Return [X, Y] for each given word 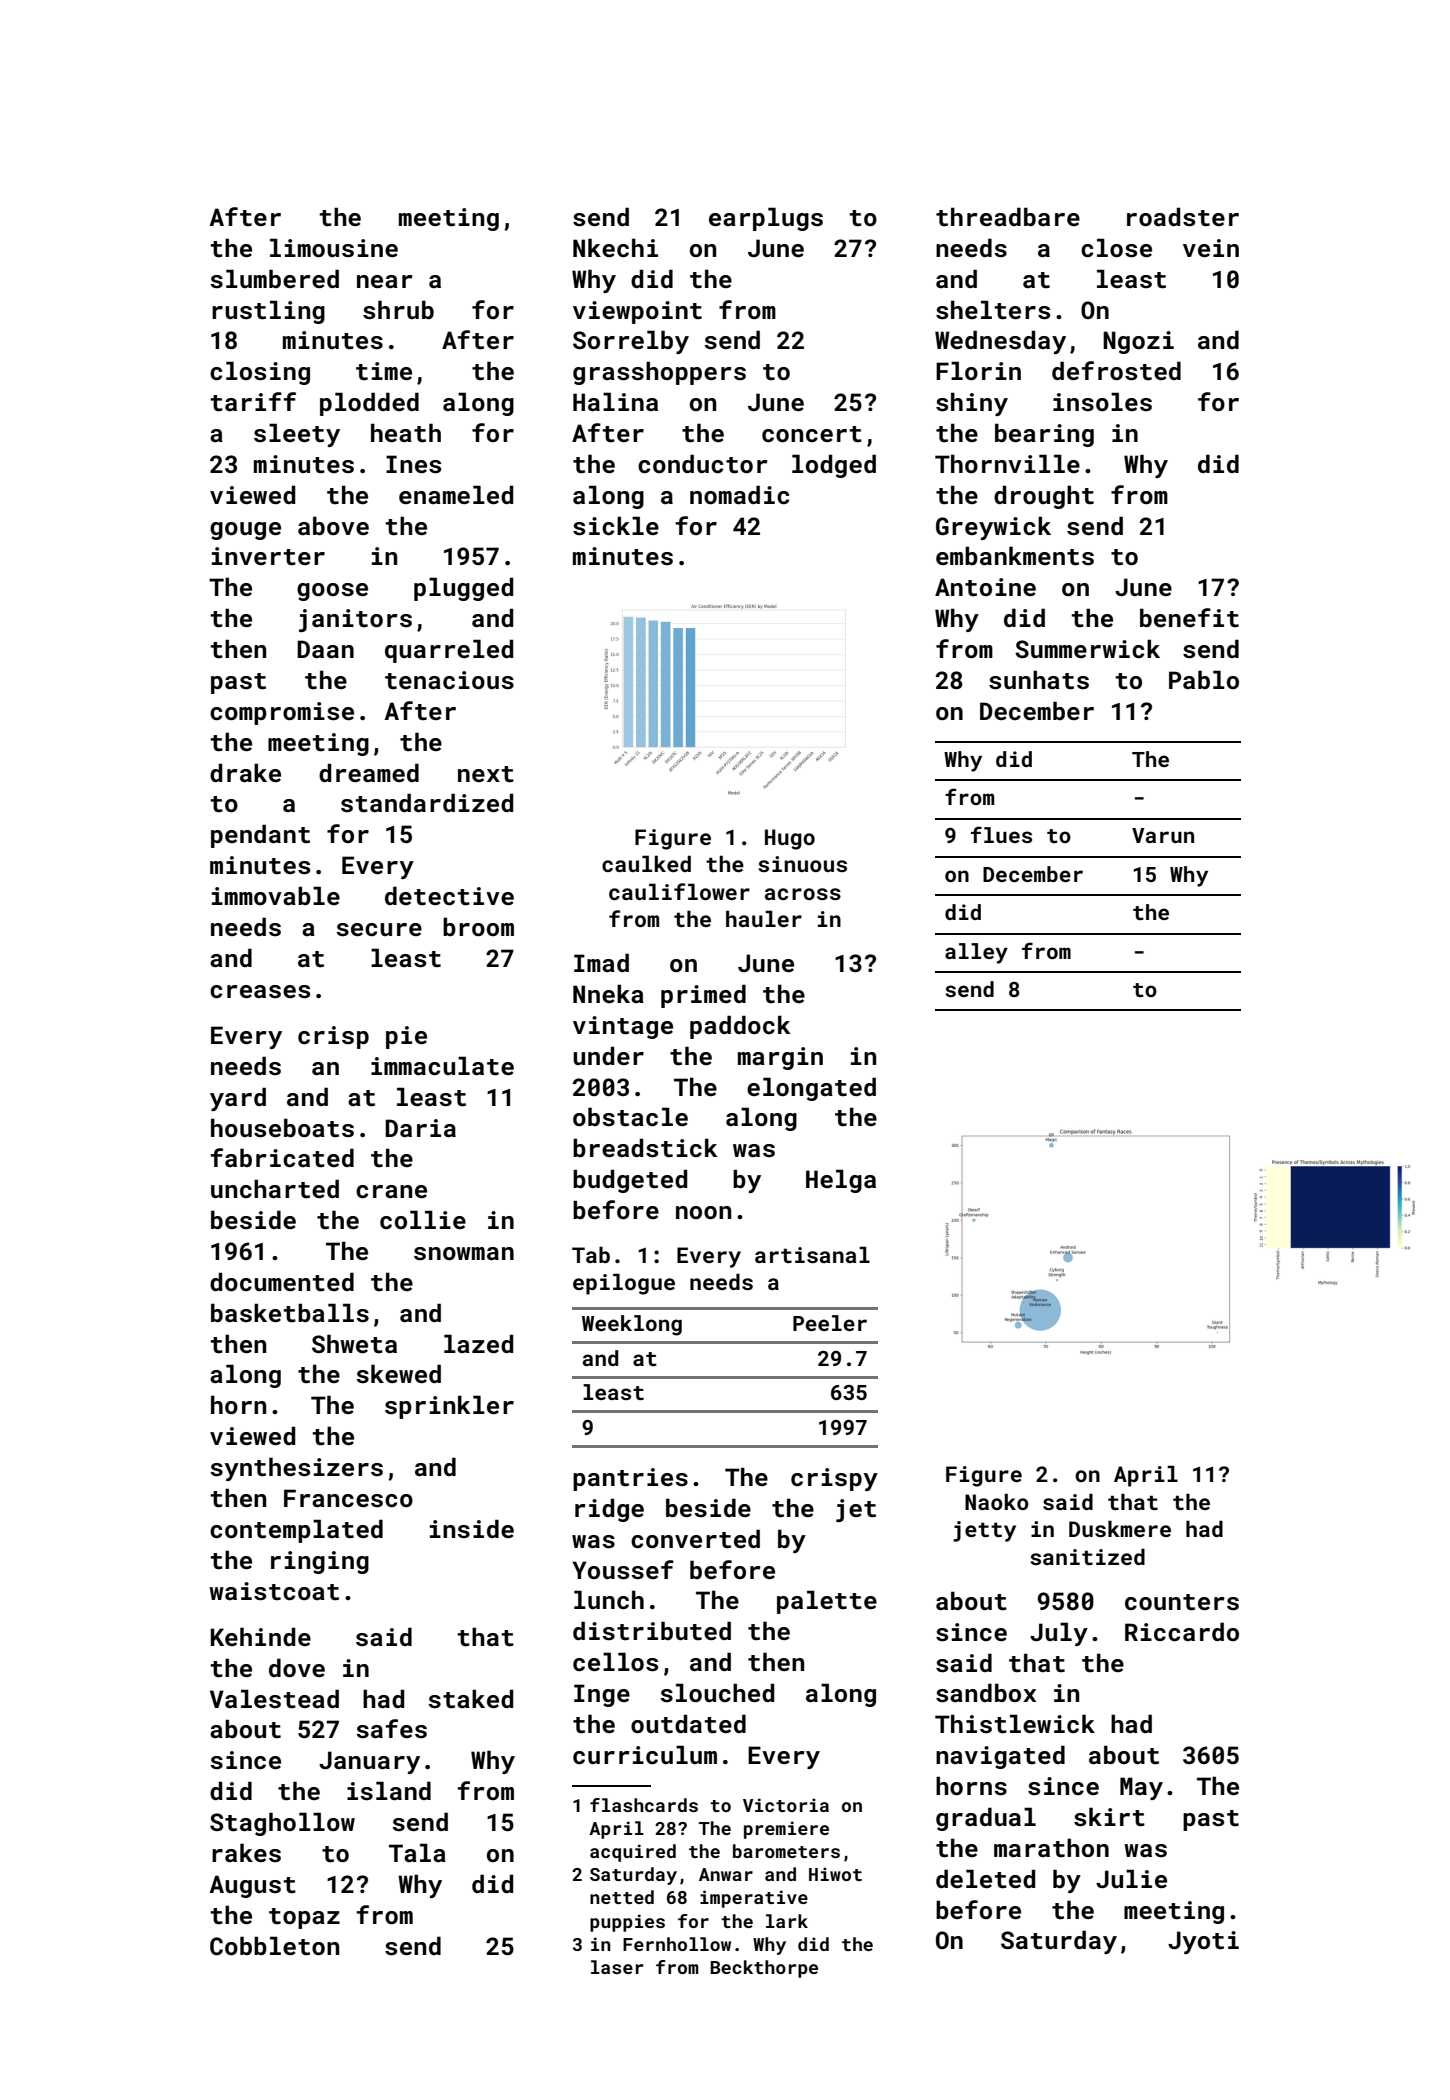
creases [260, 992]
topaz [304, 1918]
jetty [984, 1531]
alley [976, 953]
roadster [1183, 217]
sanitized [1087, 1556]
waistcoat [274, 1591]
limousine [334, 248]
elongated [811, 1089]
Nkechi [615, 248]
